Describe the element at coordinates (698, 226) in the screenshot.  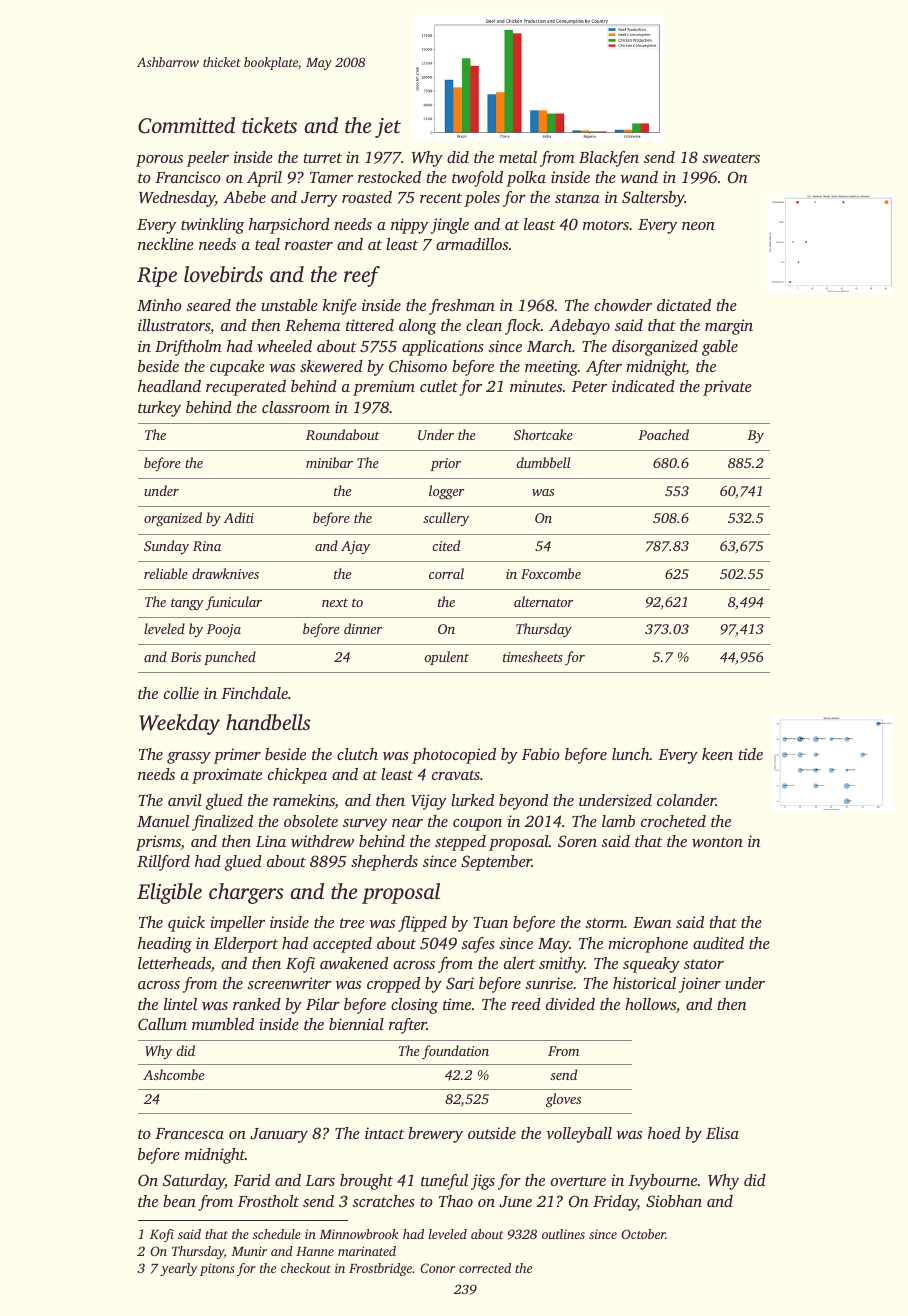
I see `neon` at that location.
